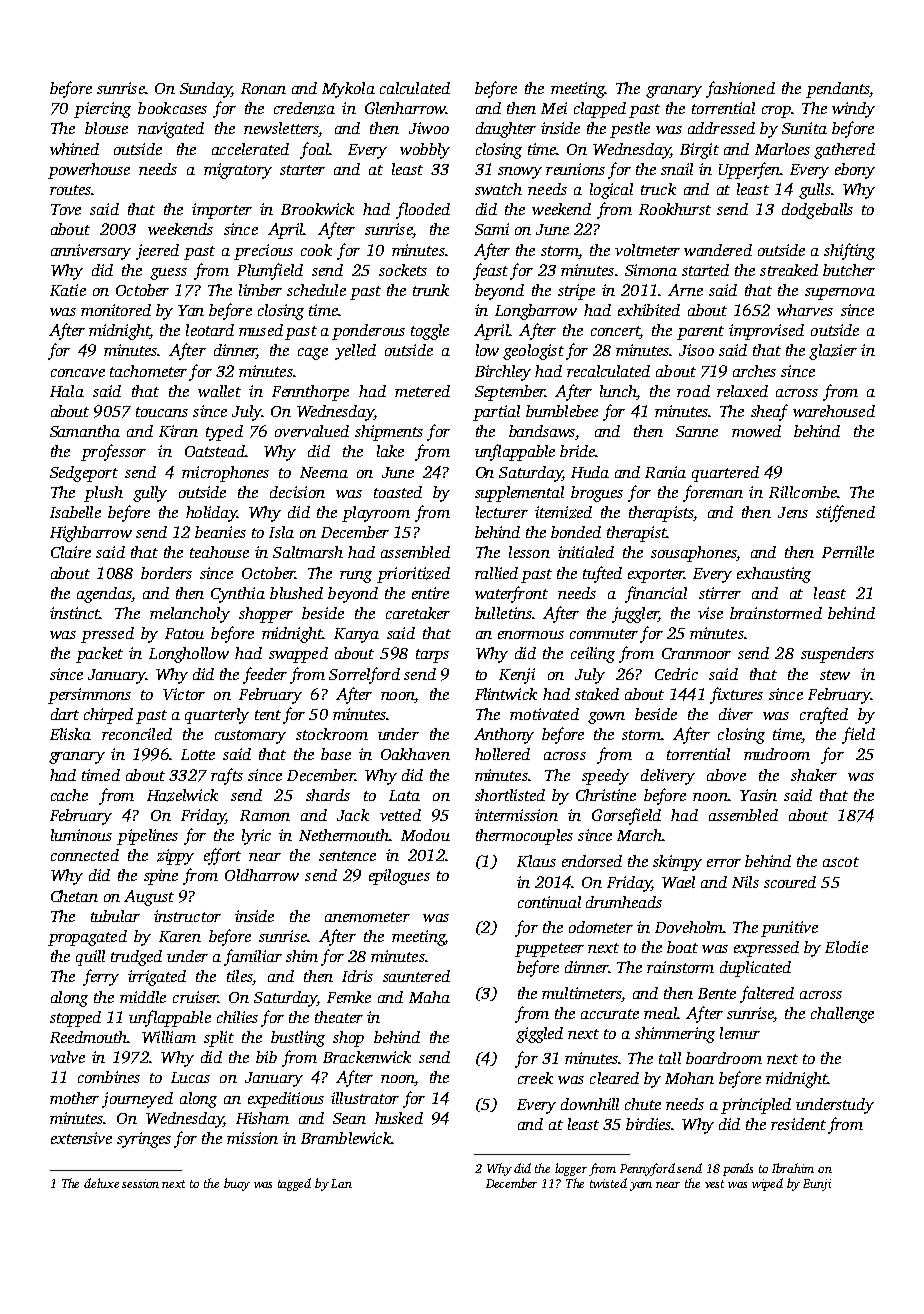  What do you see at coordinates (344, 835) in the image?
I see `Nethermouth` at bounding box center [344, 835].
